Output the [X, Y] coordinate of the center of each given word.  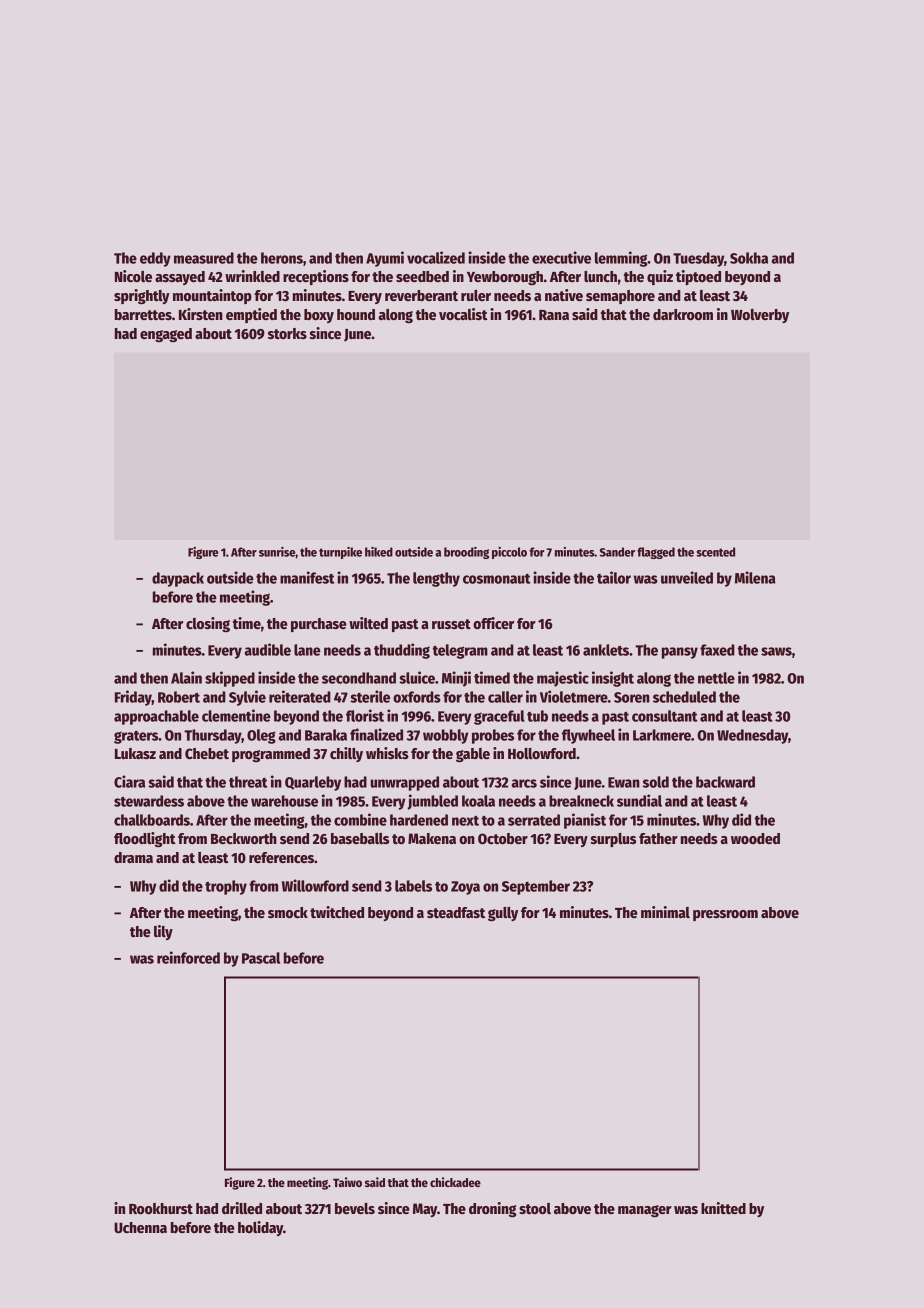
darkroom [683, 314]
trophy [226, 887]
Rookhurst [161, 1208]
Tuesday [698, 259]
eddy [155, 259]
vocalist [463, 314]
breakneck [581, 801]
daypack [178, 579]
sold [656, 782]
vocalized [436, 257]
